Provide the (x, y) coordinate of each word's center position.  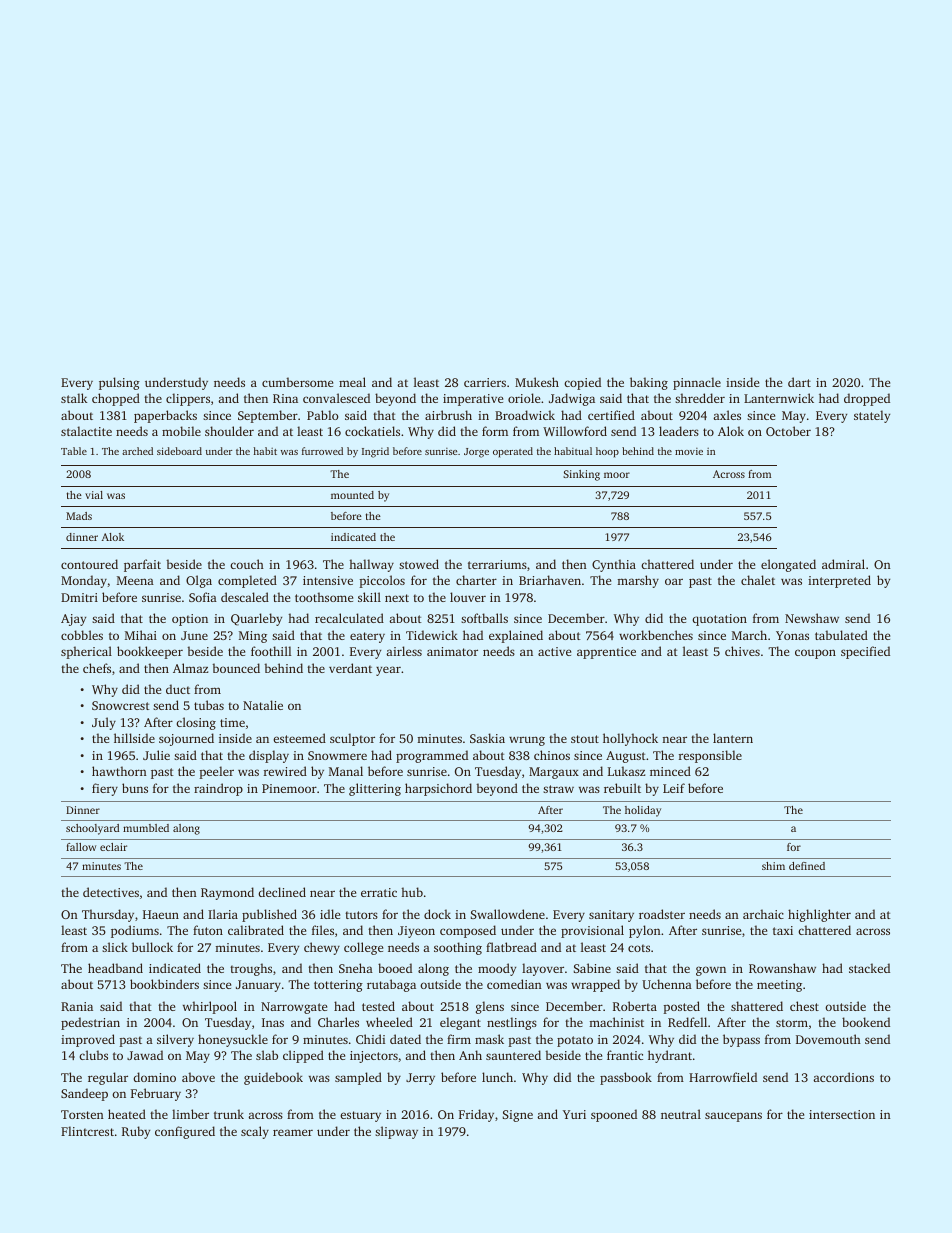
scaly (255, 1132)
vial (94, 495)
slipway (396, 1132)
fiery (105, 789)
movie (689, 451)
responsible (710, 756)
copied (582, 383)
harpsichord (438, 789)
